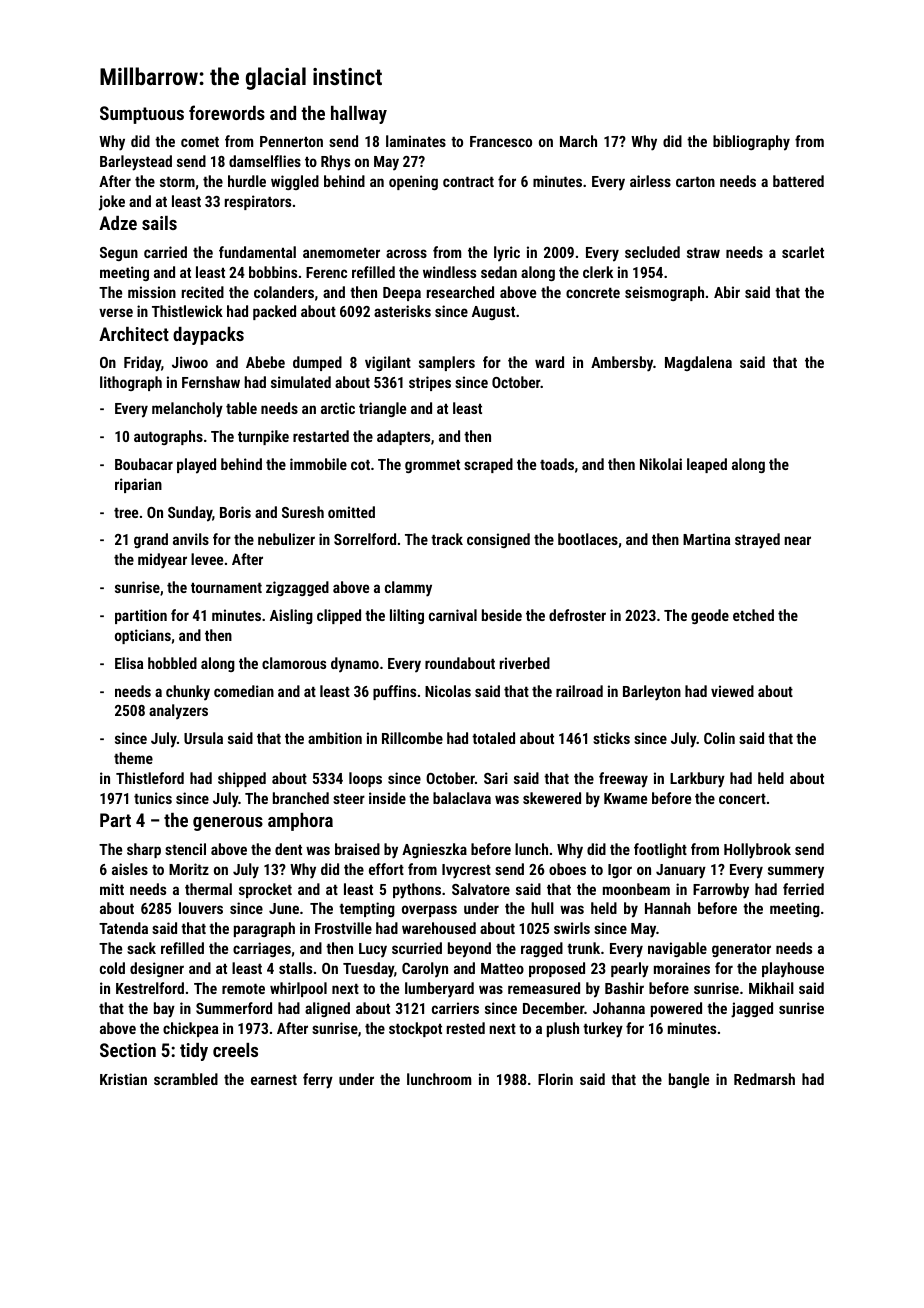 This document has width=924, height=1308. I want to click on ferry, so click(318, 1081).
